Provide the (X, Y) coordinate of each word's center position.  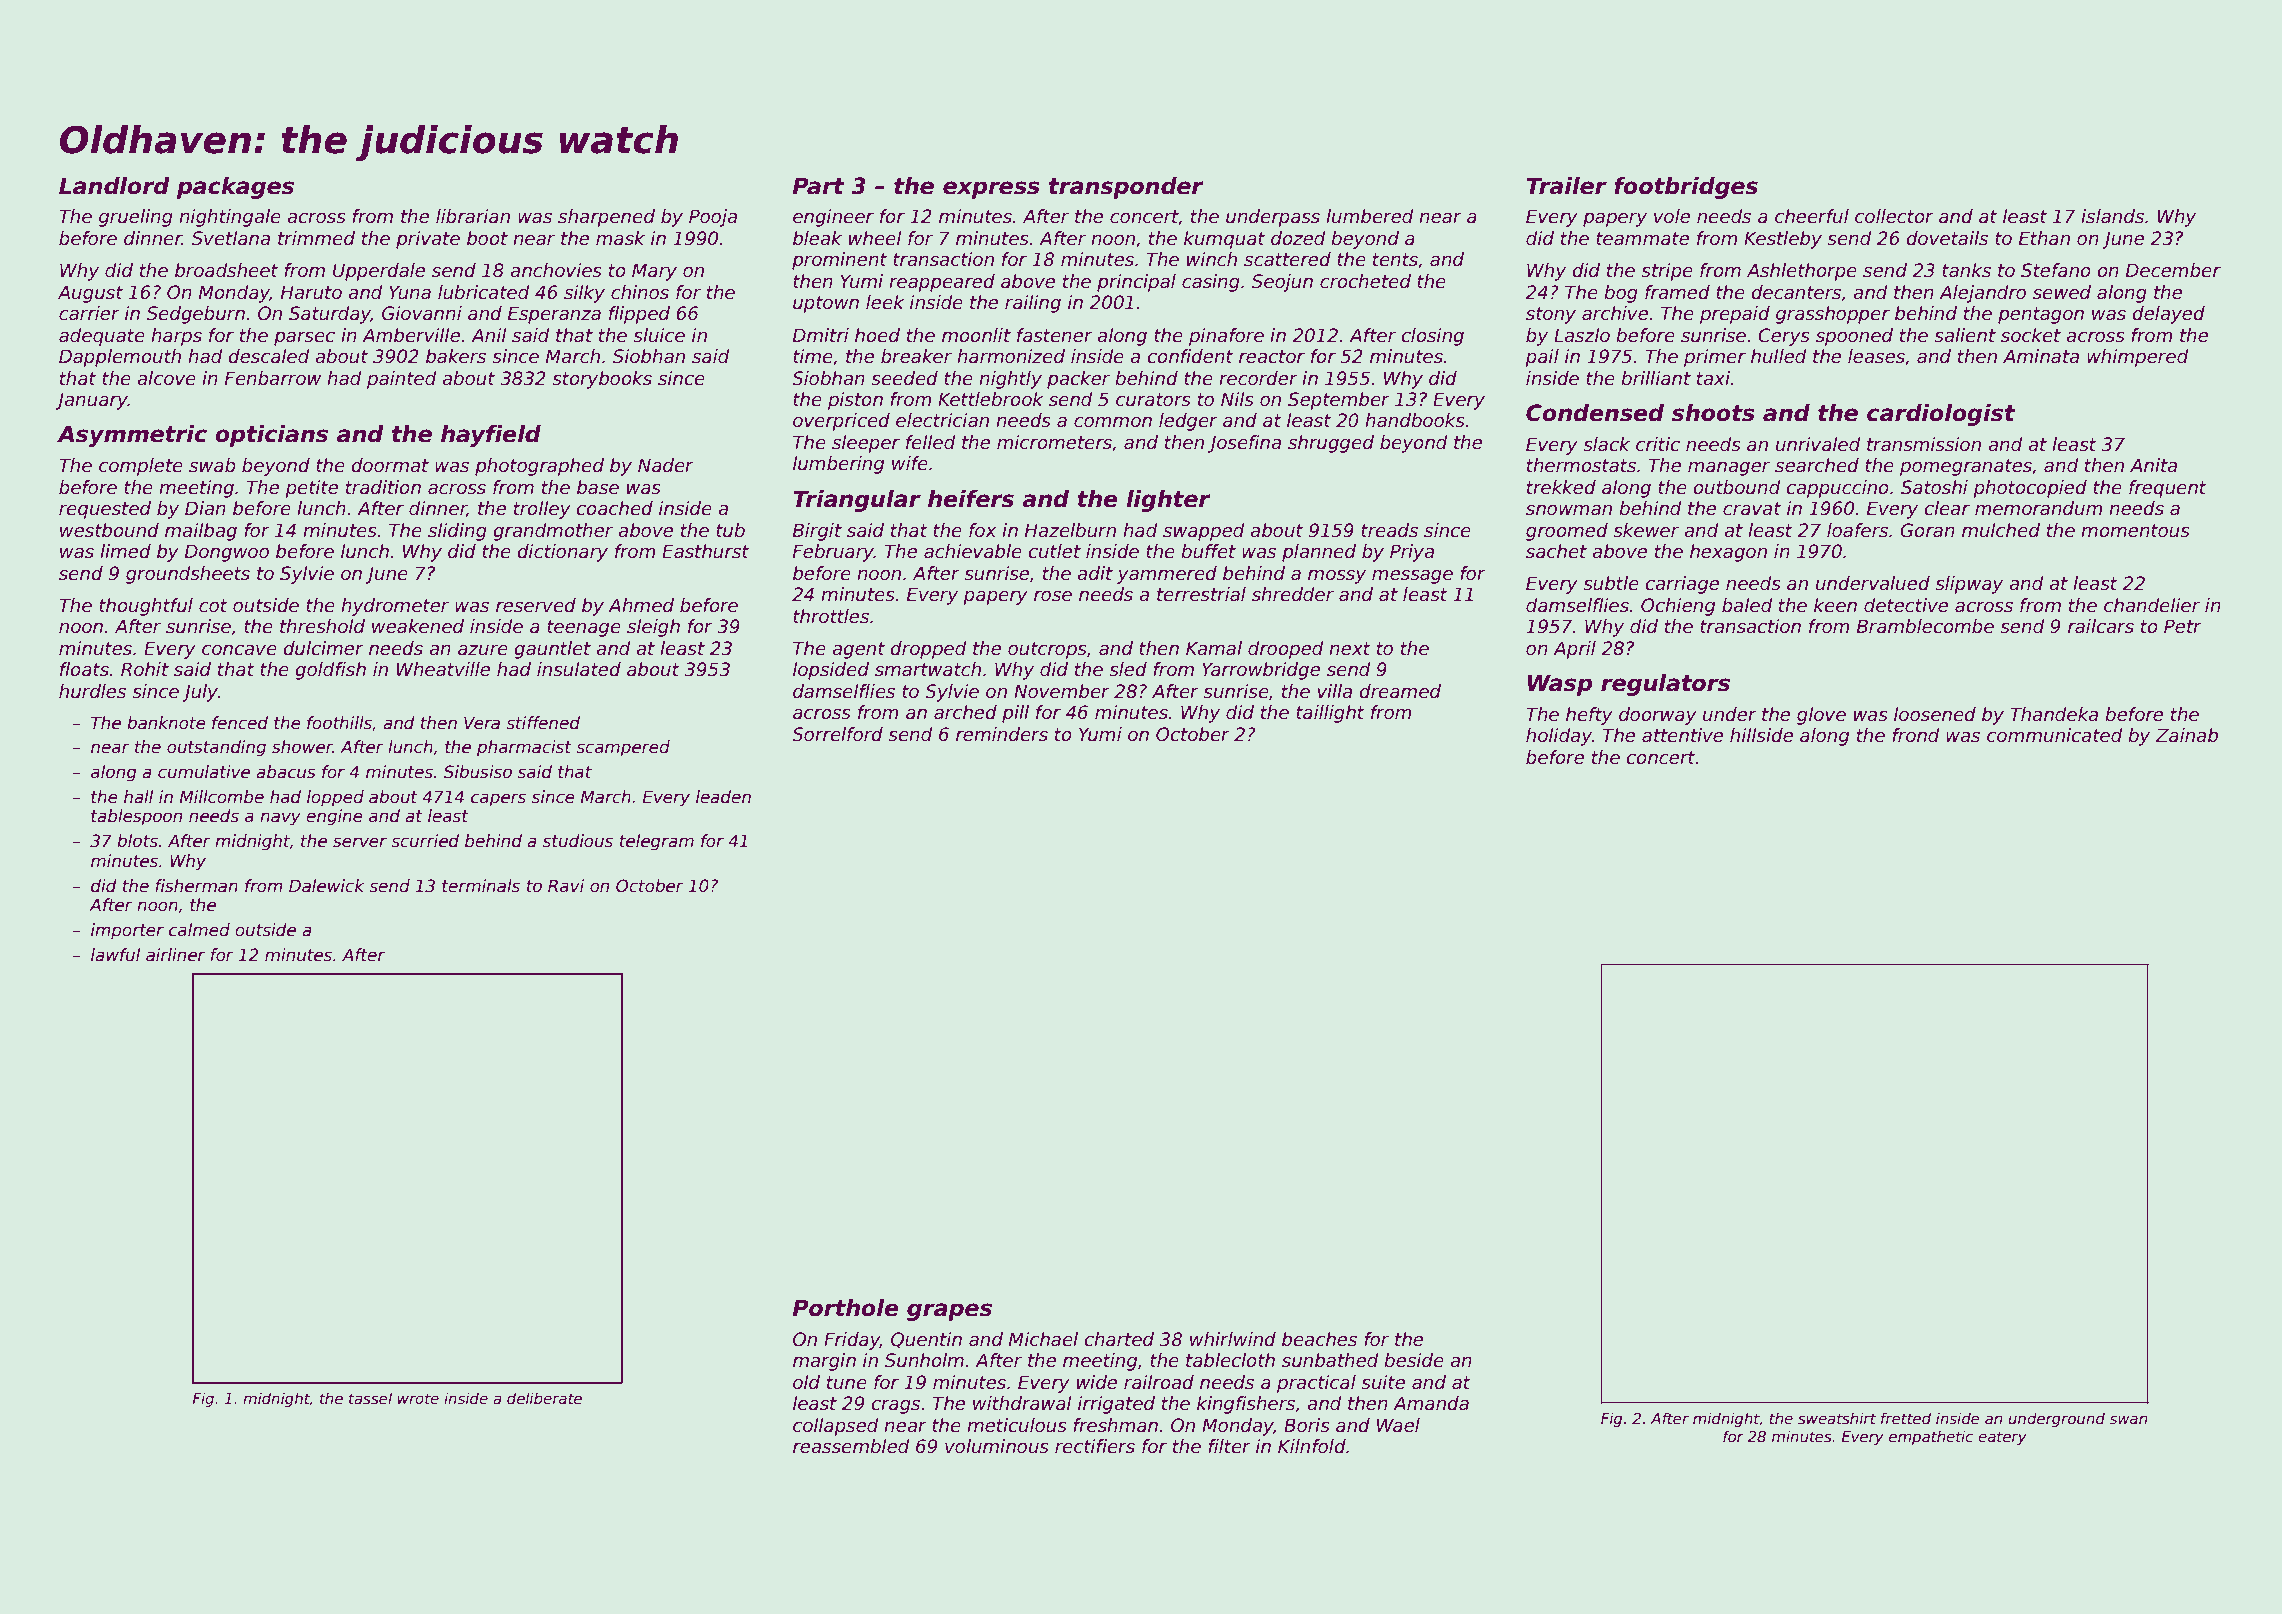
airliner (175, 955)
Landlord (114, 186)
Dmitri (821, 335)
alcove (166, 378)
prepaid (1735, 315)
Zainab (2186, 735)
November (1062, 691)
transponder (1126, 188)
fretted (1906, 1418)
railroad (1159, 1382)
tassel (370, 1398)
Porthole (846, 1308)
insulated (579, 669)
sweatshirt (1837, 1418)
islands (2112, 216)
